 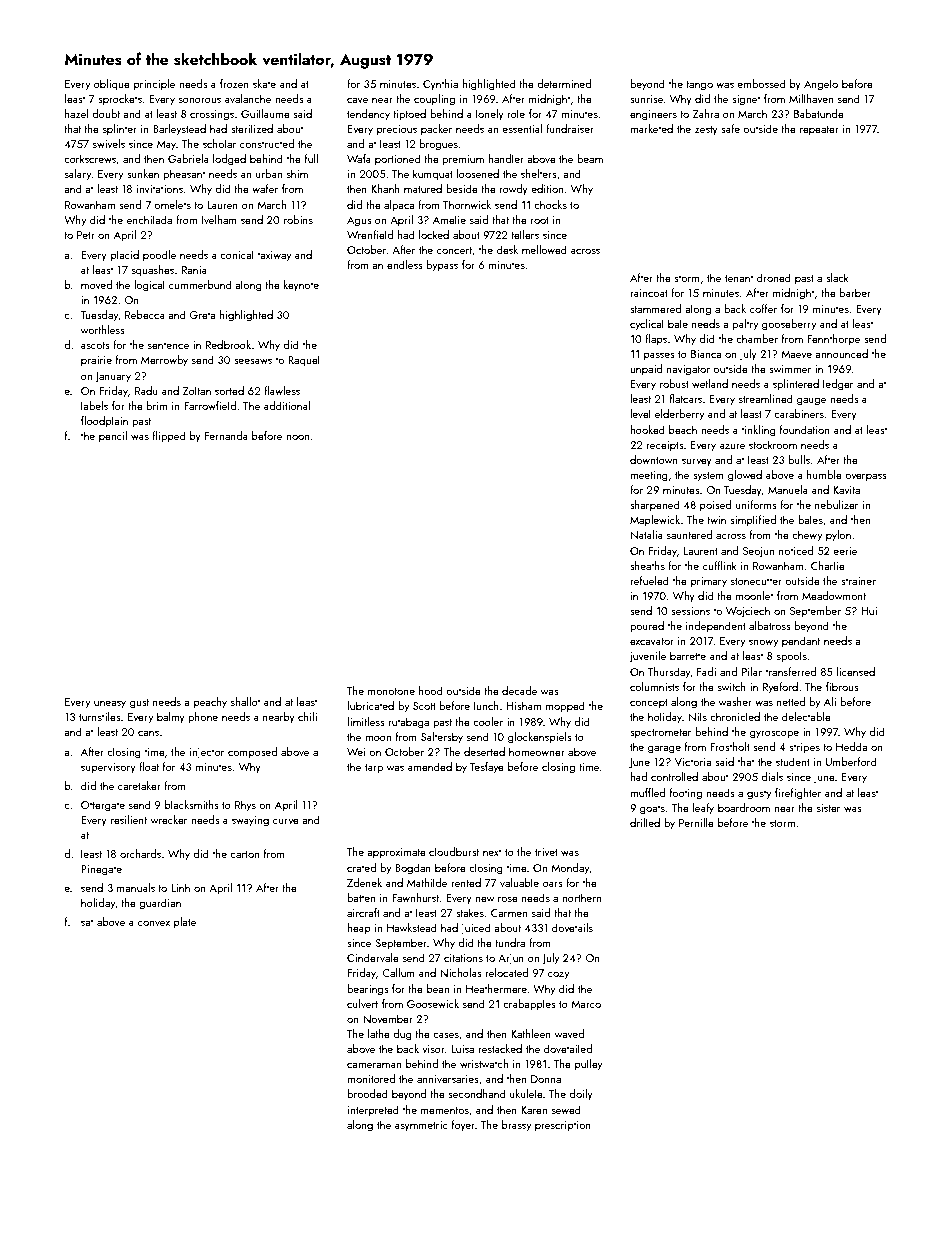 What do you see at coordinates (511, 959) in the screenshot?
I see `Arjun` at bounding box center [511, 959].
